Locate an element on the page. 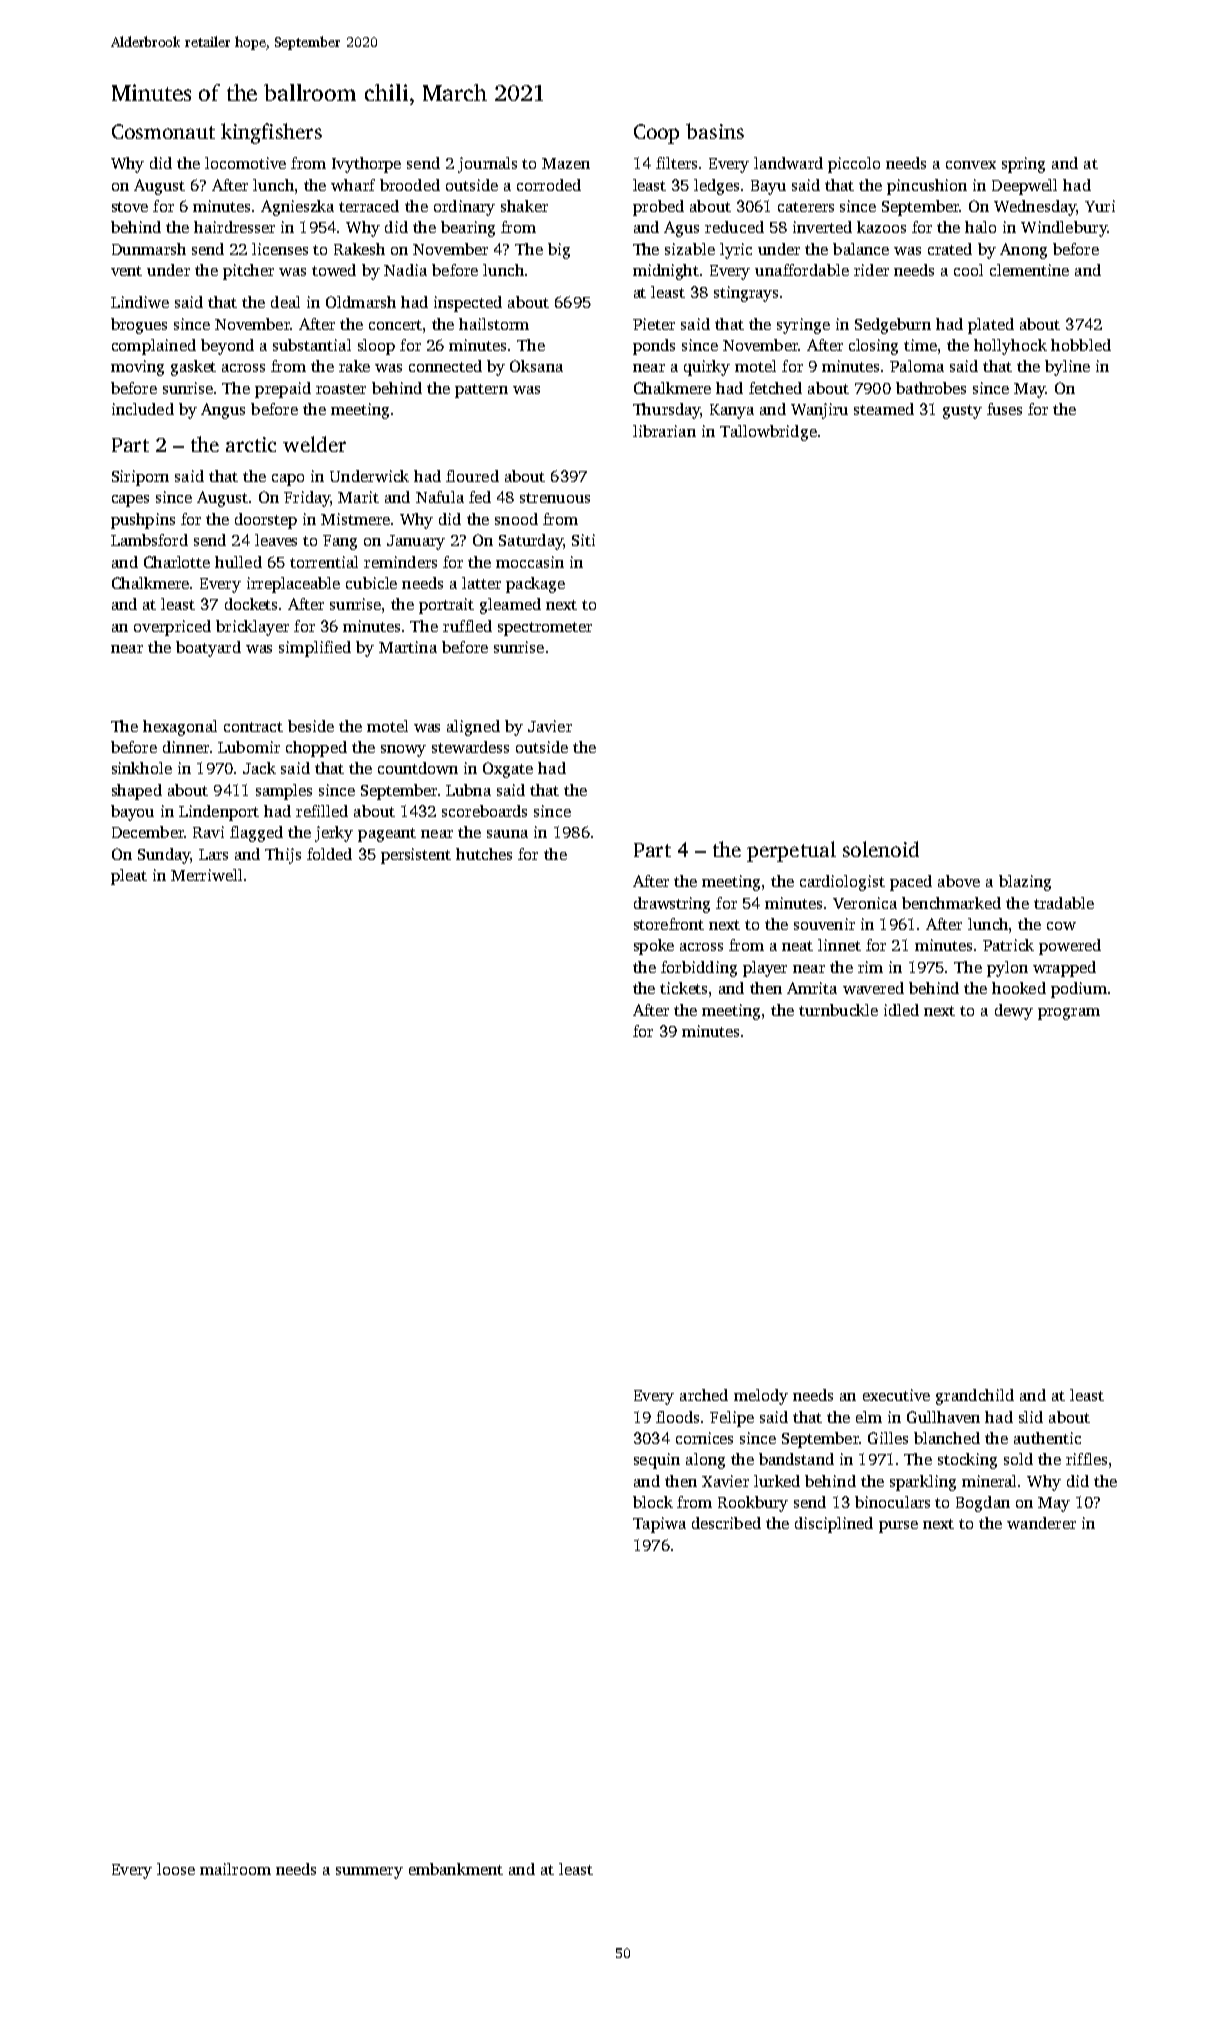 This page has height=2026, width=1230. convex is located at coordinates (971, 165).
